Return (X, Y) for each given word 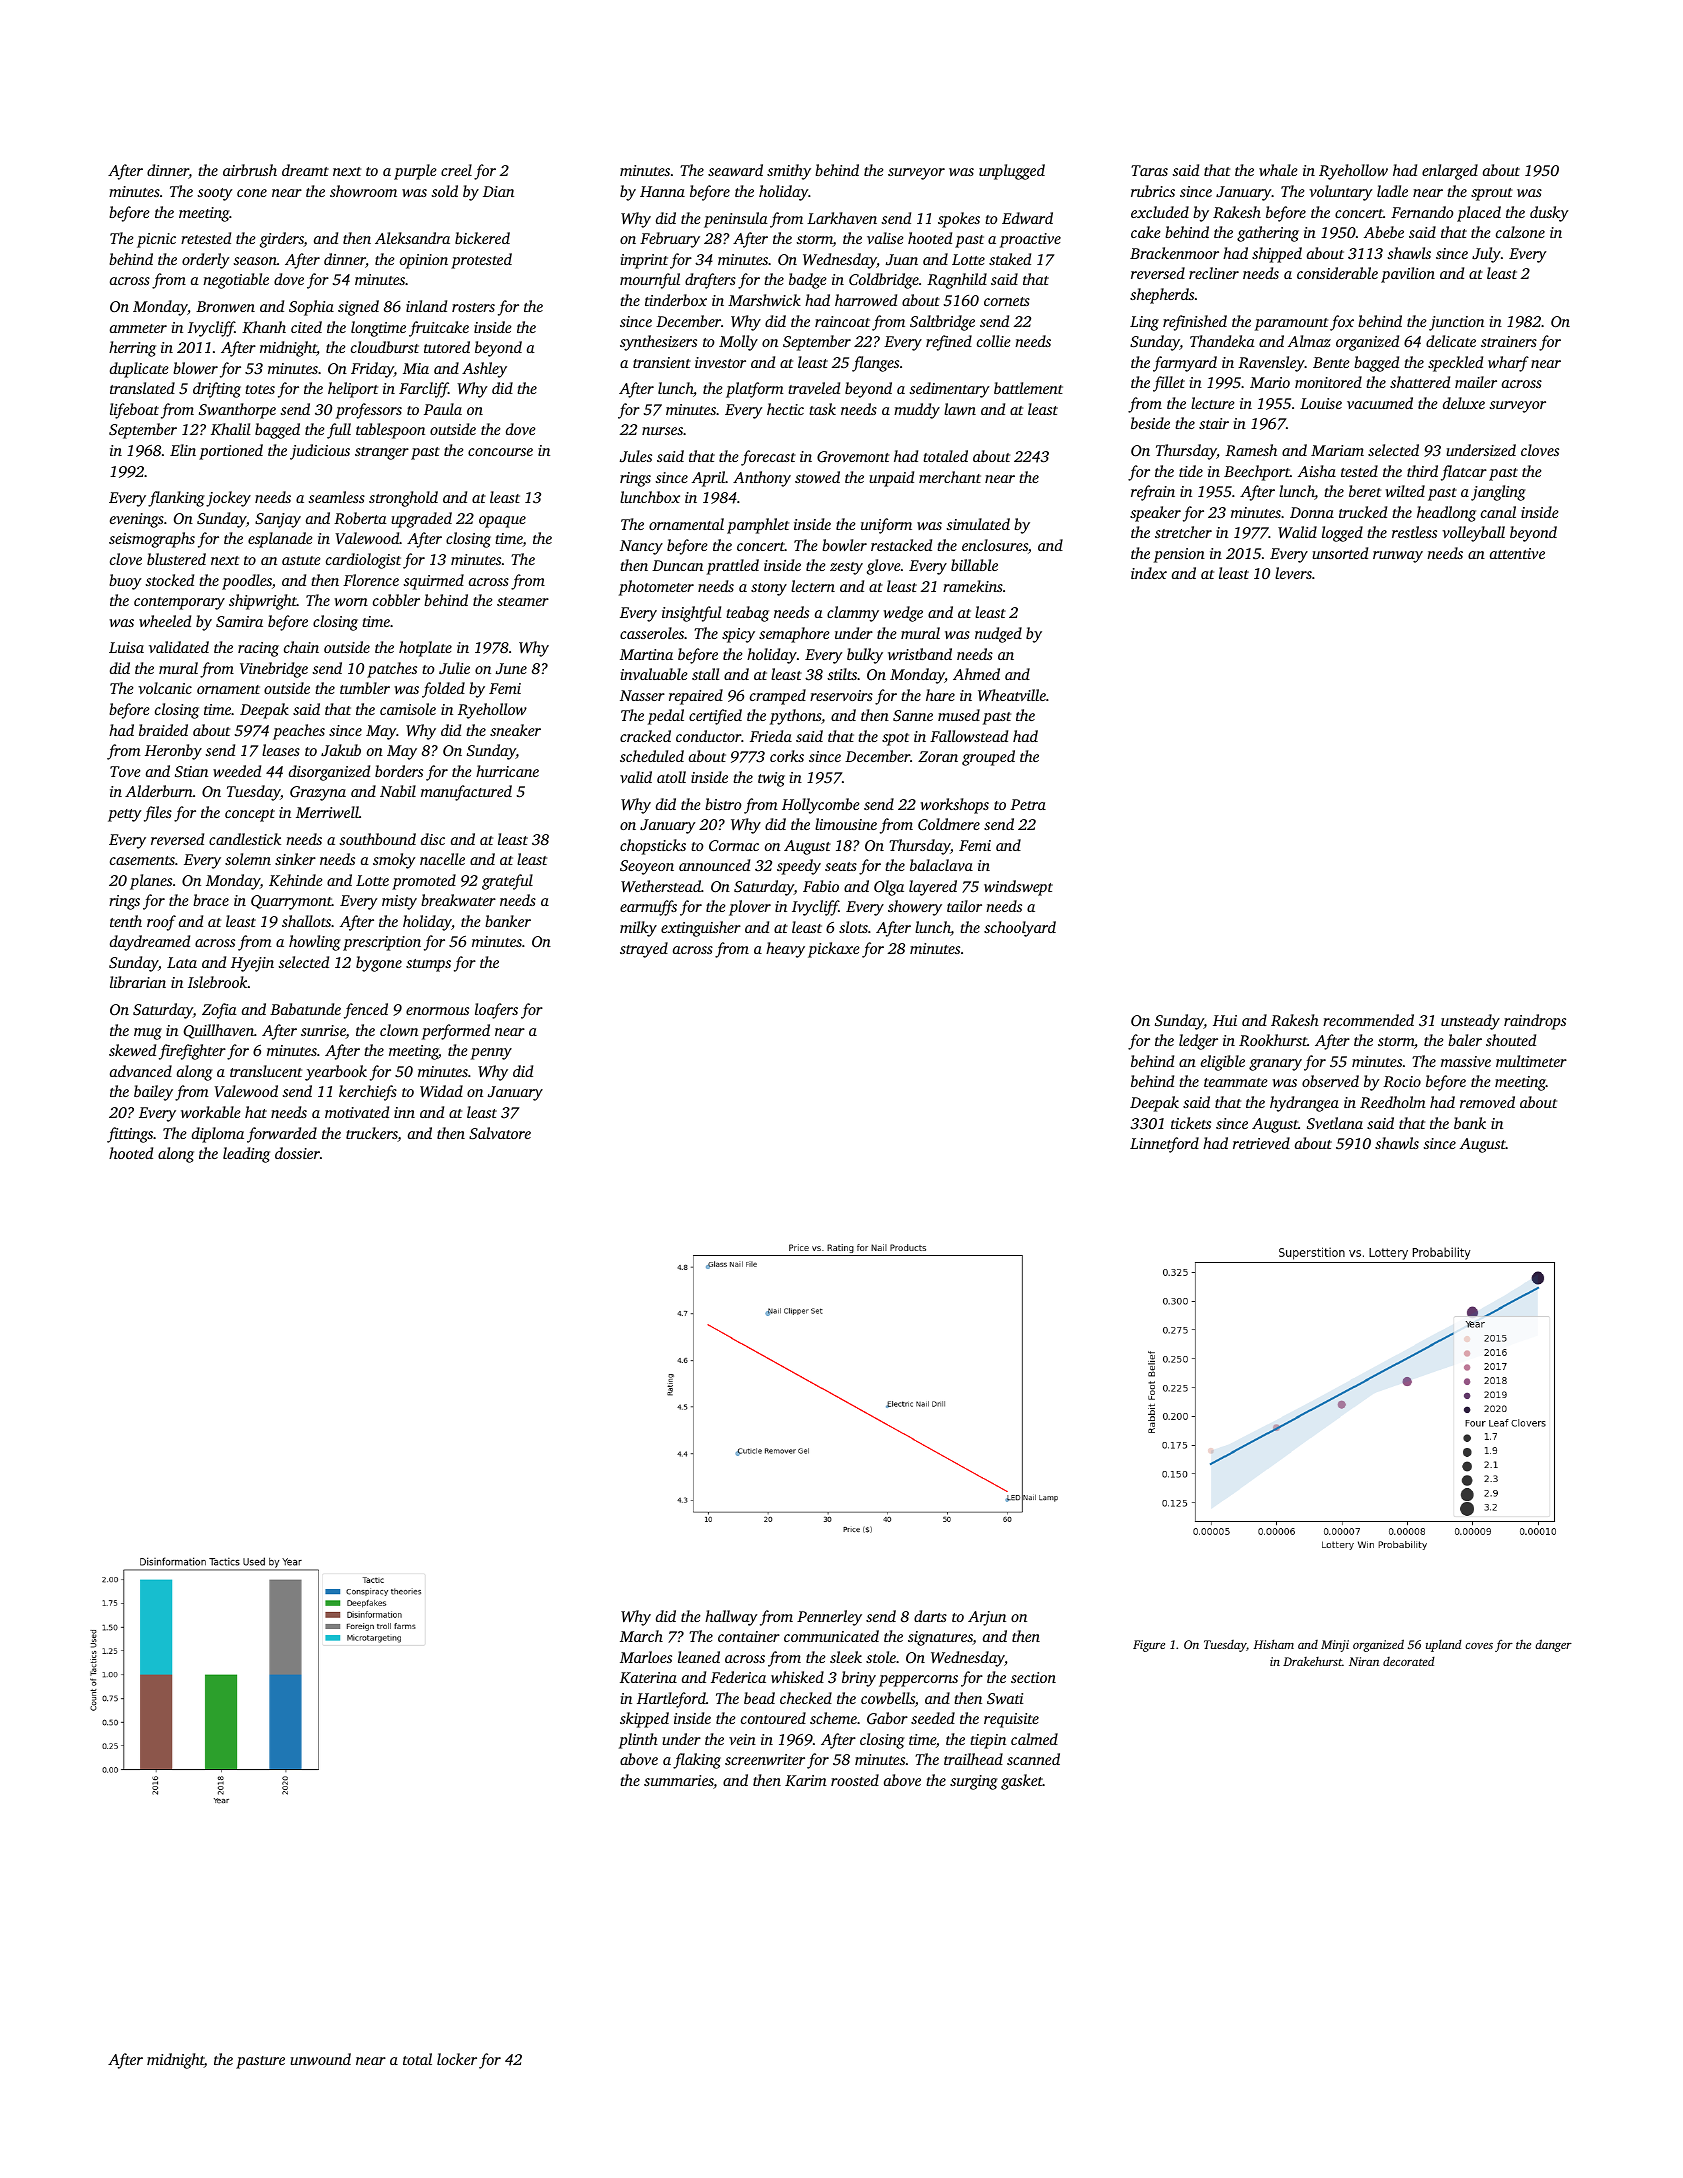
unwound (320, 2059)
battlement (1028, 388)
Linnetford (1164, 1145)
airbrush (250, 170)
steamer (523, 601)
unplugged (1012, 172)
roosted (855, 1780)
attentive (1517, 553)
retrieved (1261, 1143)
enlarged (1450, 172)
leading (246, 1155)
